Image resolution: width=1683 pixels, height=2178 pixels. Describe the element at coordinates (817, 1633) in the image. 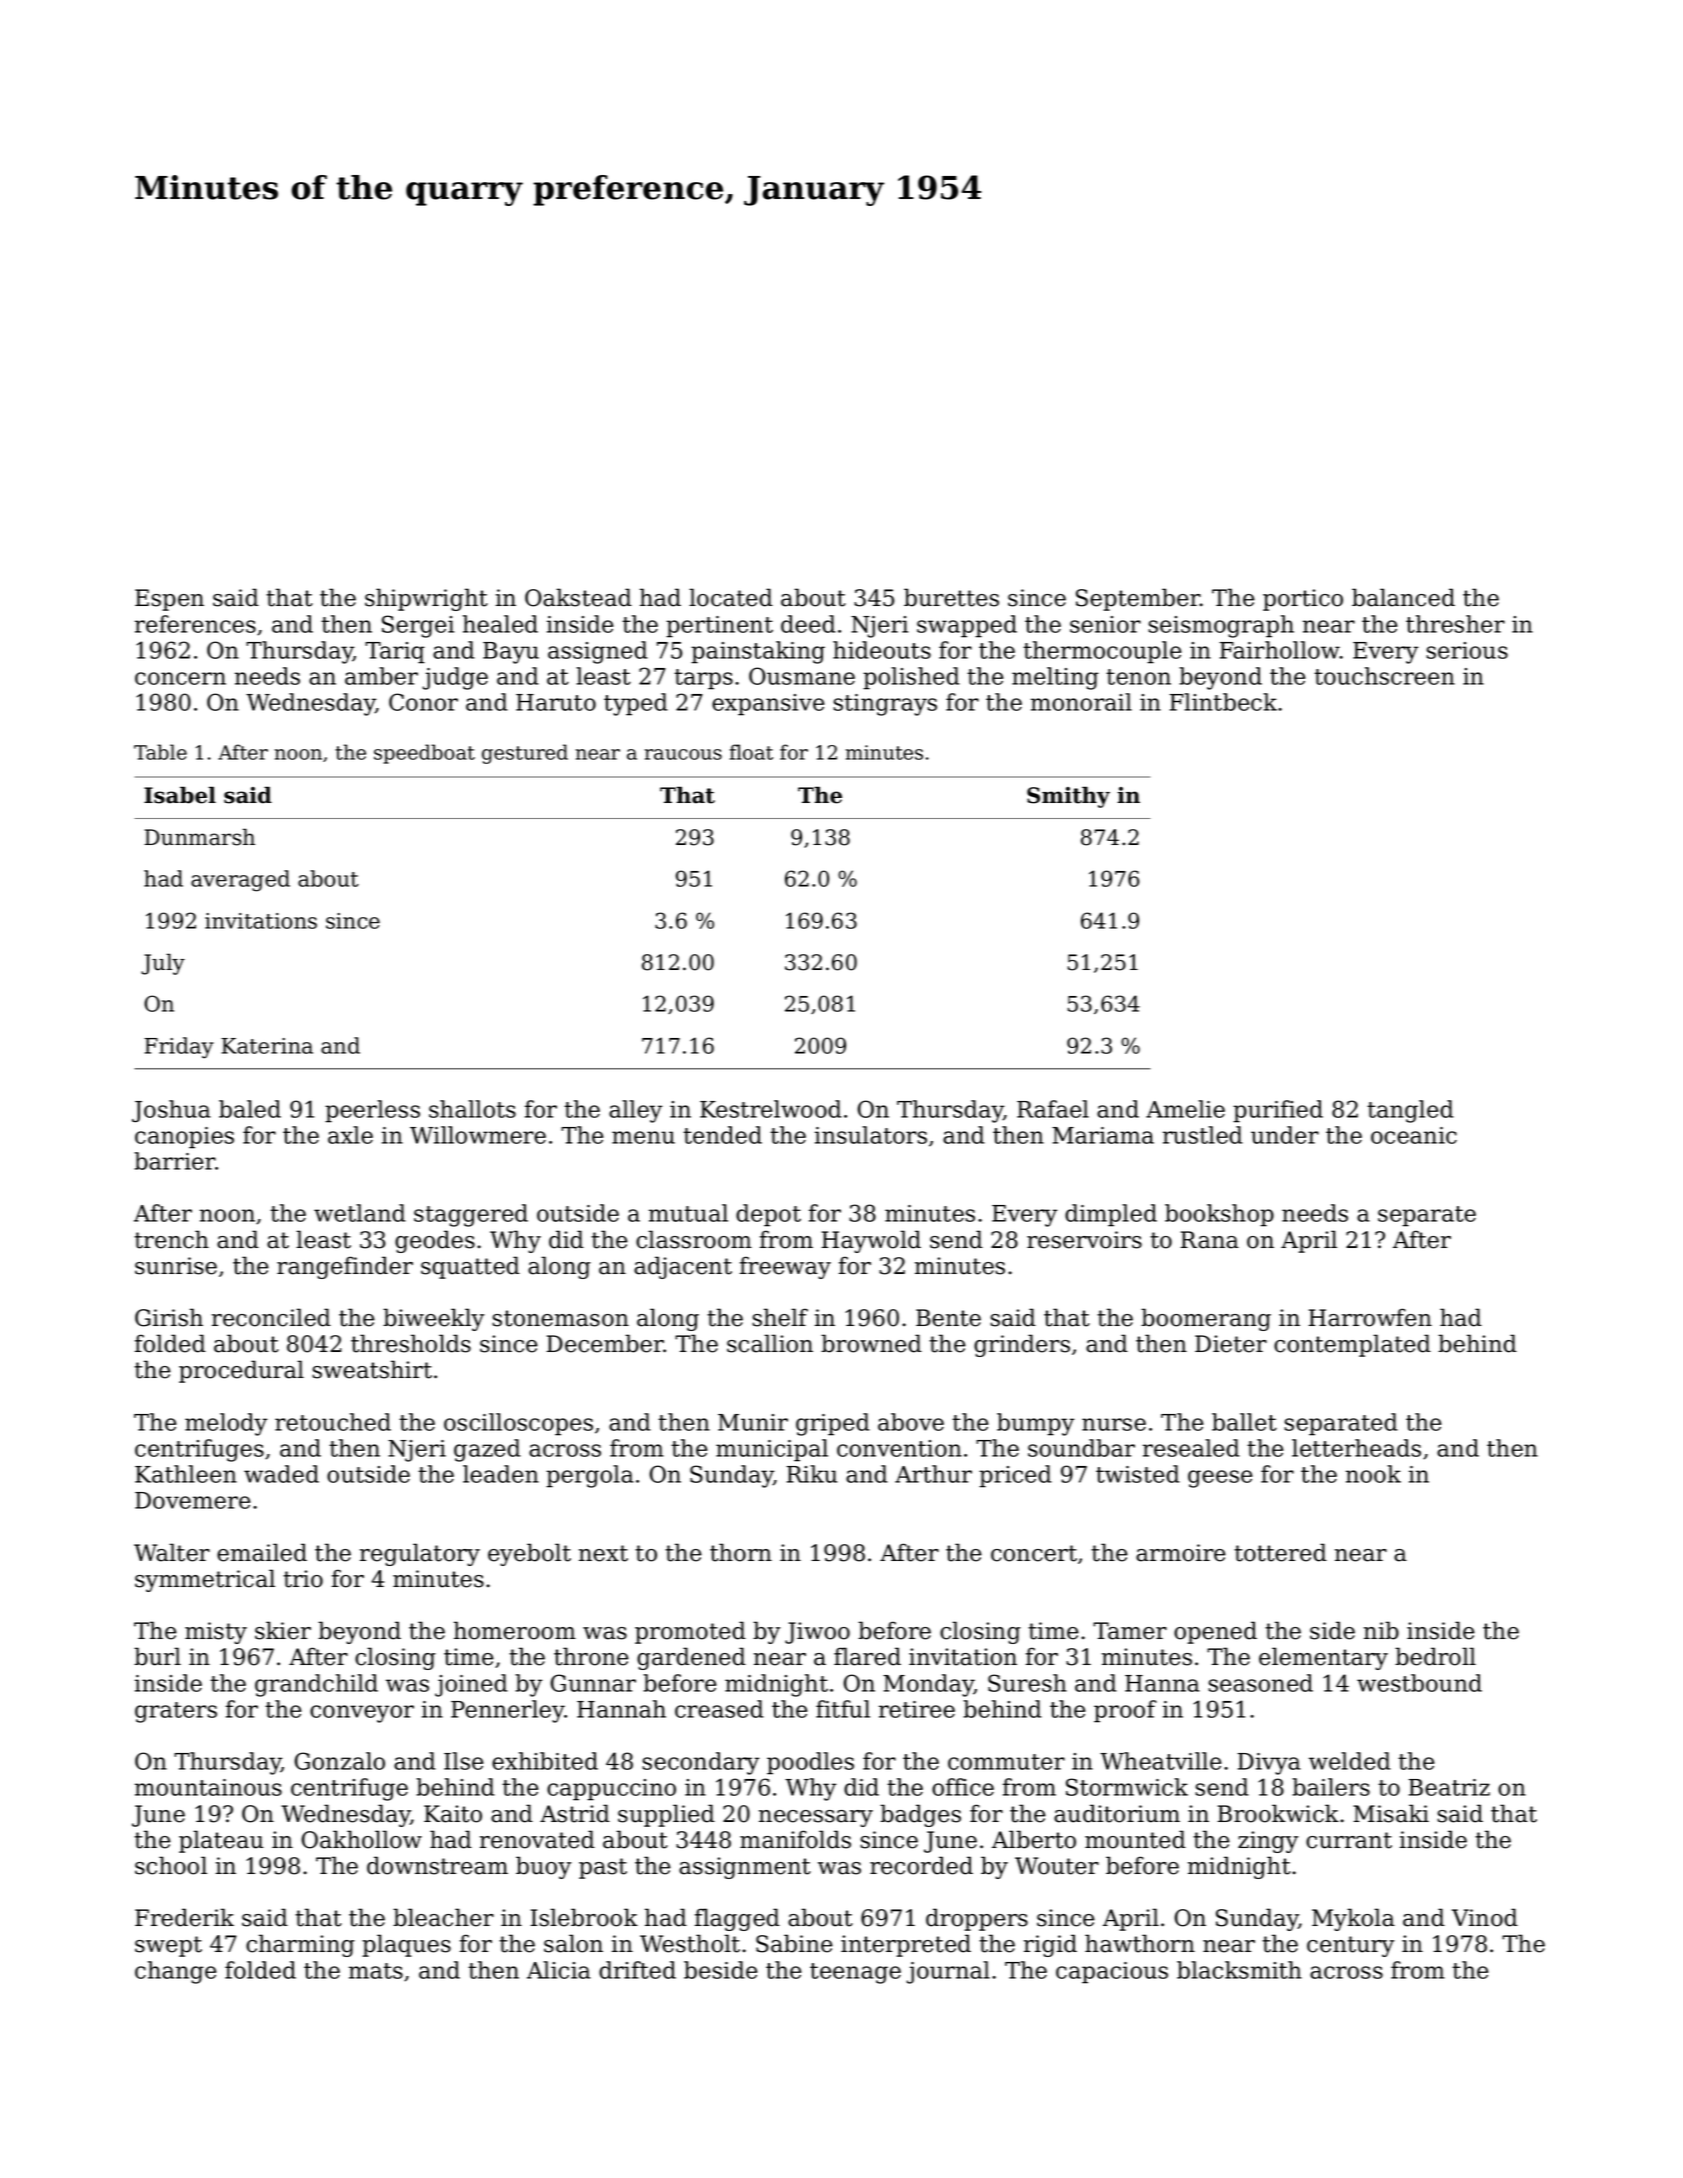

I see `Jiwoo` at that location.
